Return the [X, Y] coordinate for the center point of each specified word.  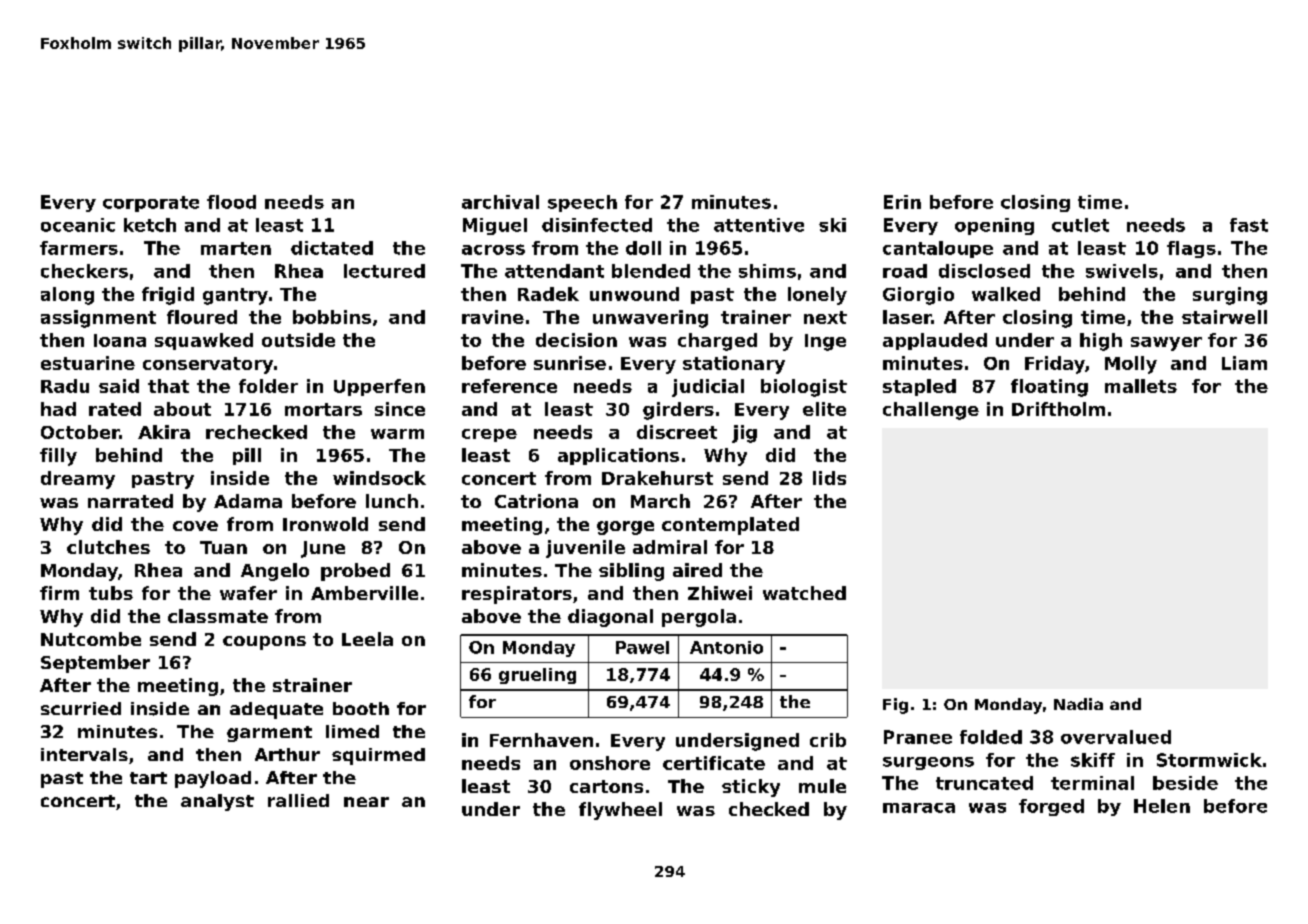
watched [804, 593]
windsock [379, 478]
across [493, 249]
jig [744, 434]
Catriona [536, 501]
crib [828, 740]
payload [213, 779]
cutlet [1080, 225]
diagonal [610, 618]
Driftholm [1058, 409]
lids [829, 478]
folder [268, 386]
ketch [150, 225]
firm [59, 593]
